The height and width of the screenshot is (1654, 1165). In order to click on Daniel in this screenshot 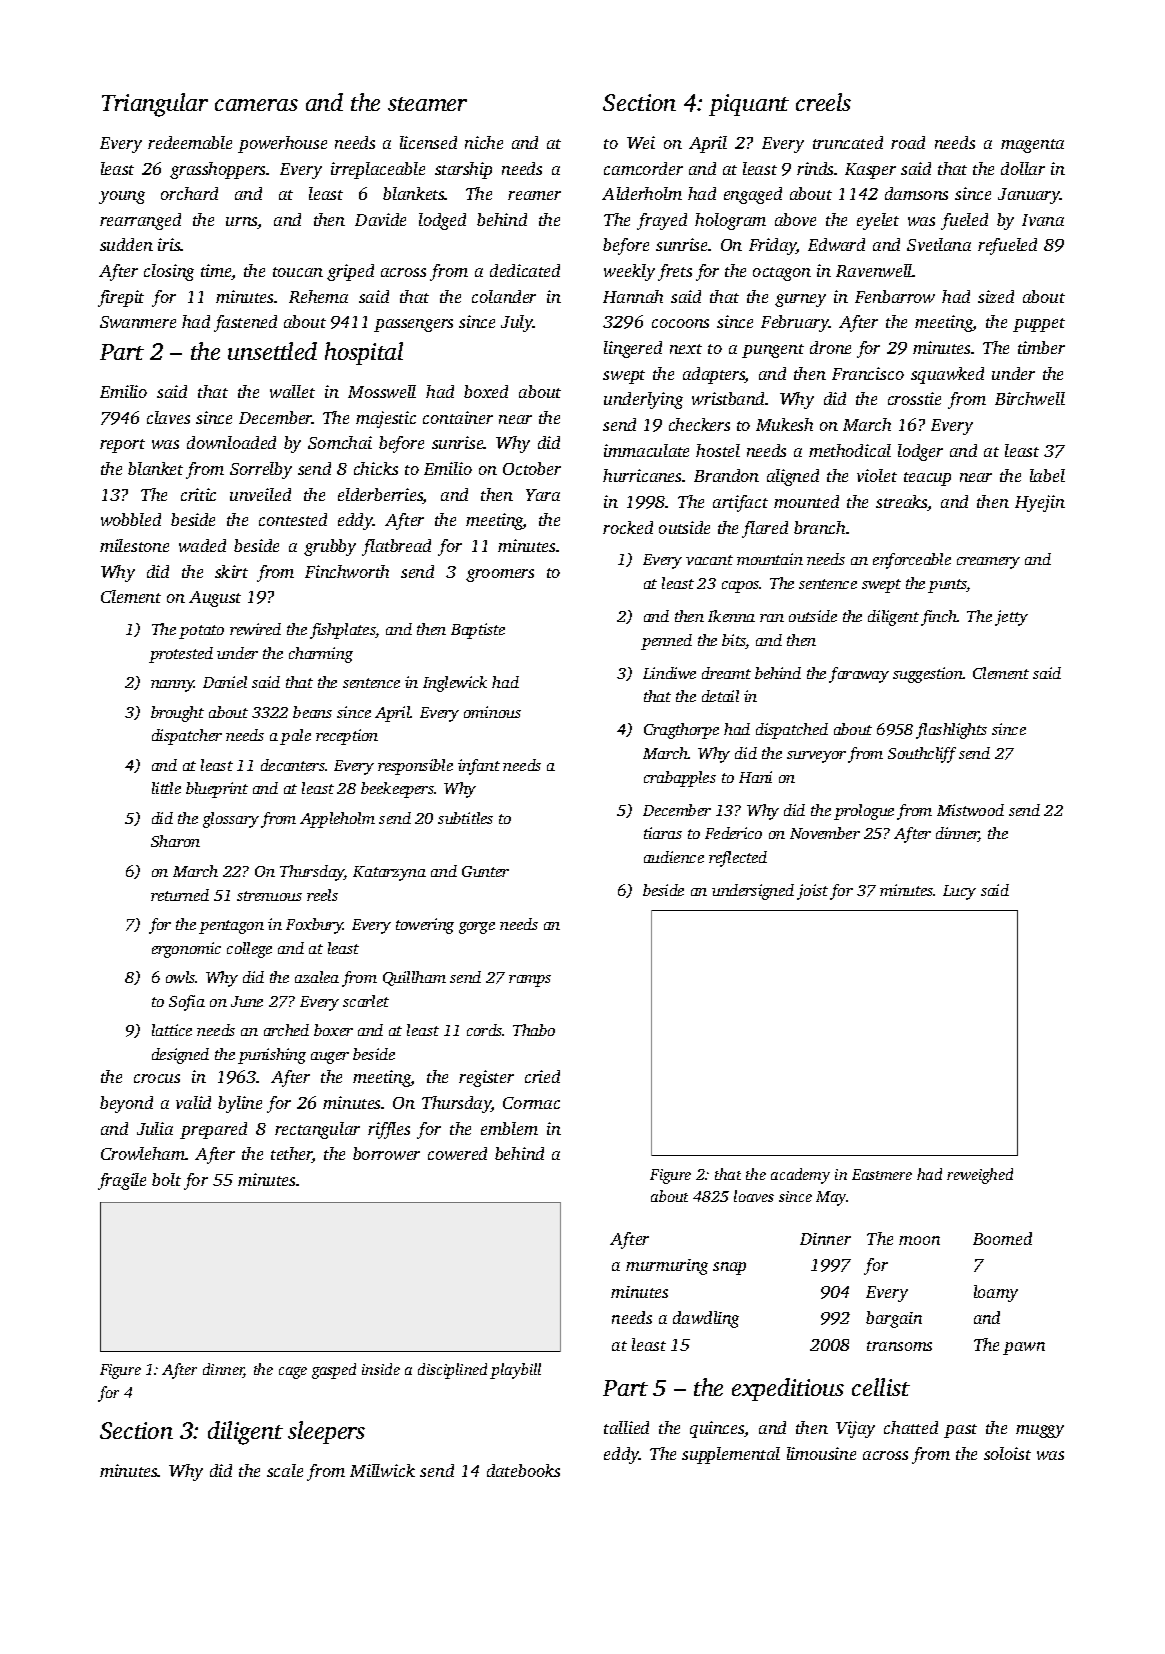, I will do `click(225, 682)`.
